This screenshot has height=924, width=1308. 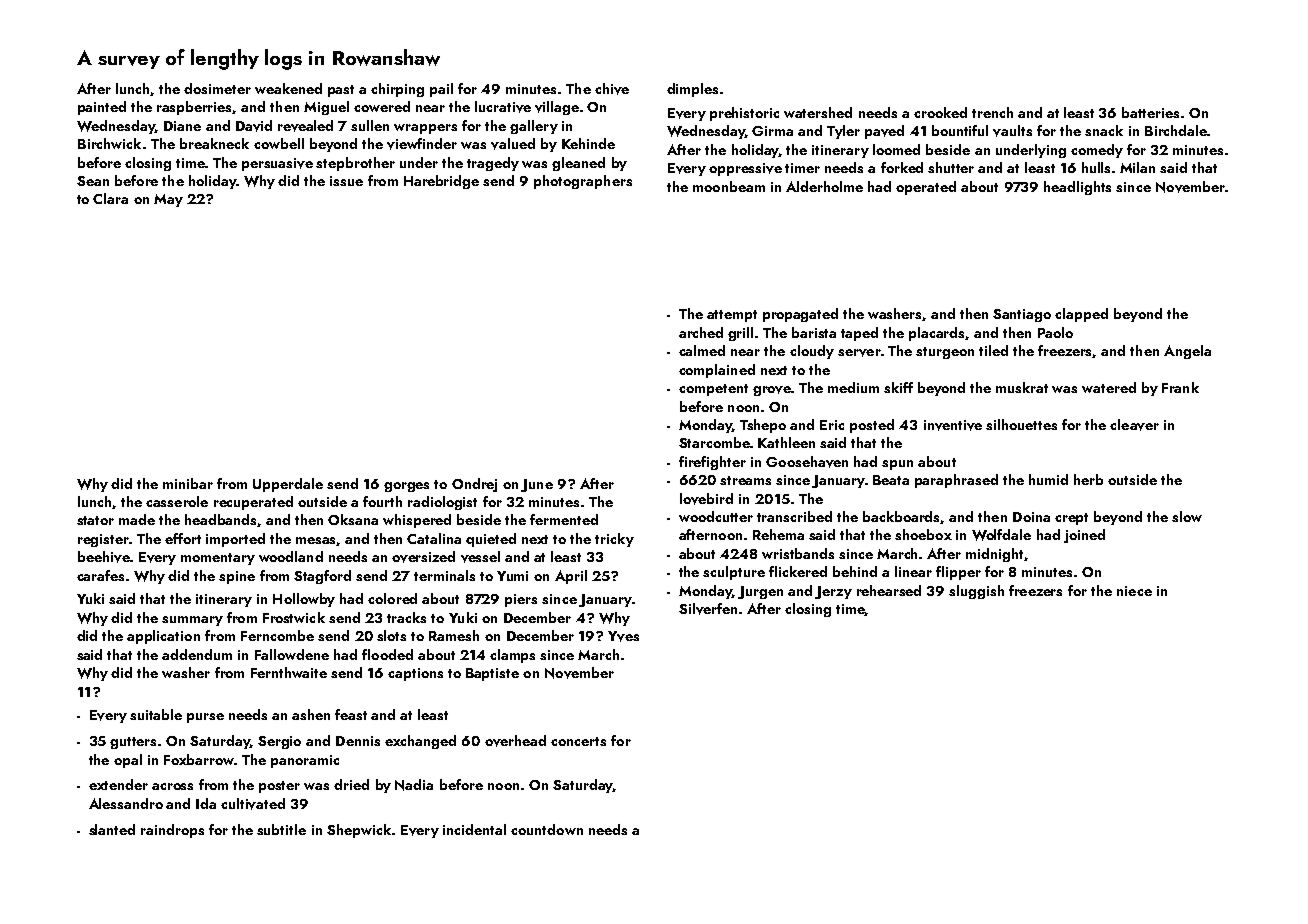 I want to click on Kehinde, so click(x=588, y=143).
